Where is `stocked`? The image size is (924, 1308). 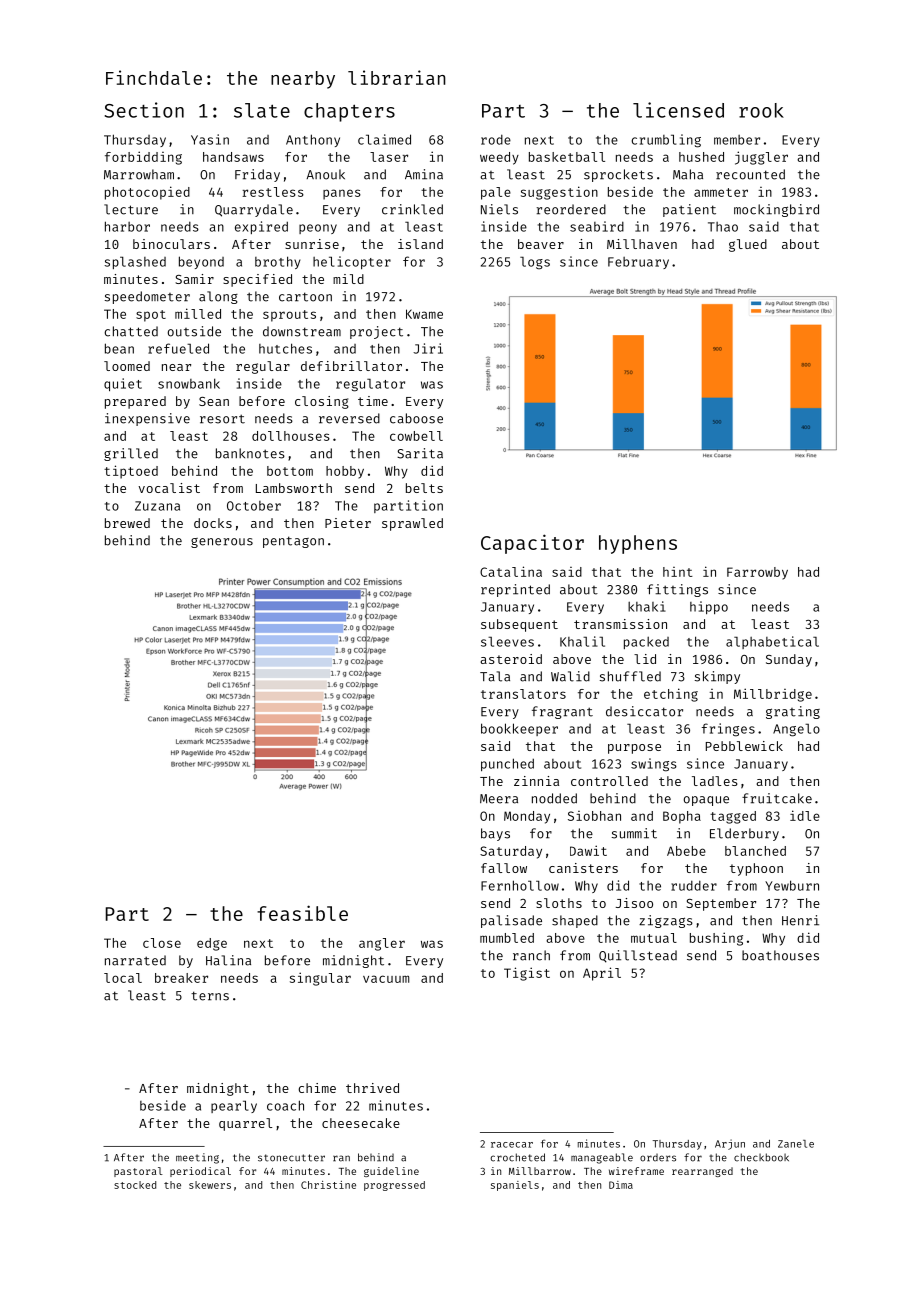
stocked is located at coordinates (135, 1185).
